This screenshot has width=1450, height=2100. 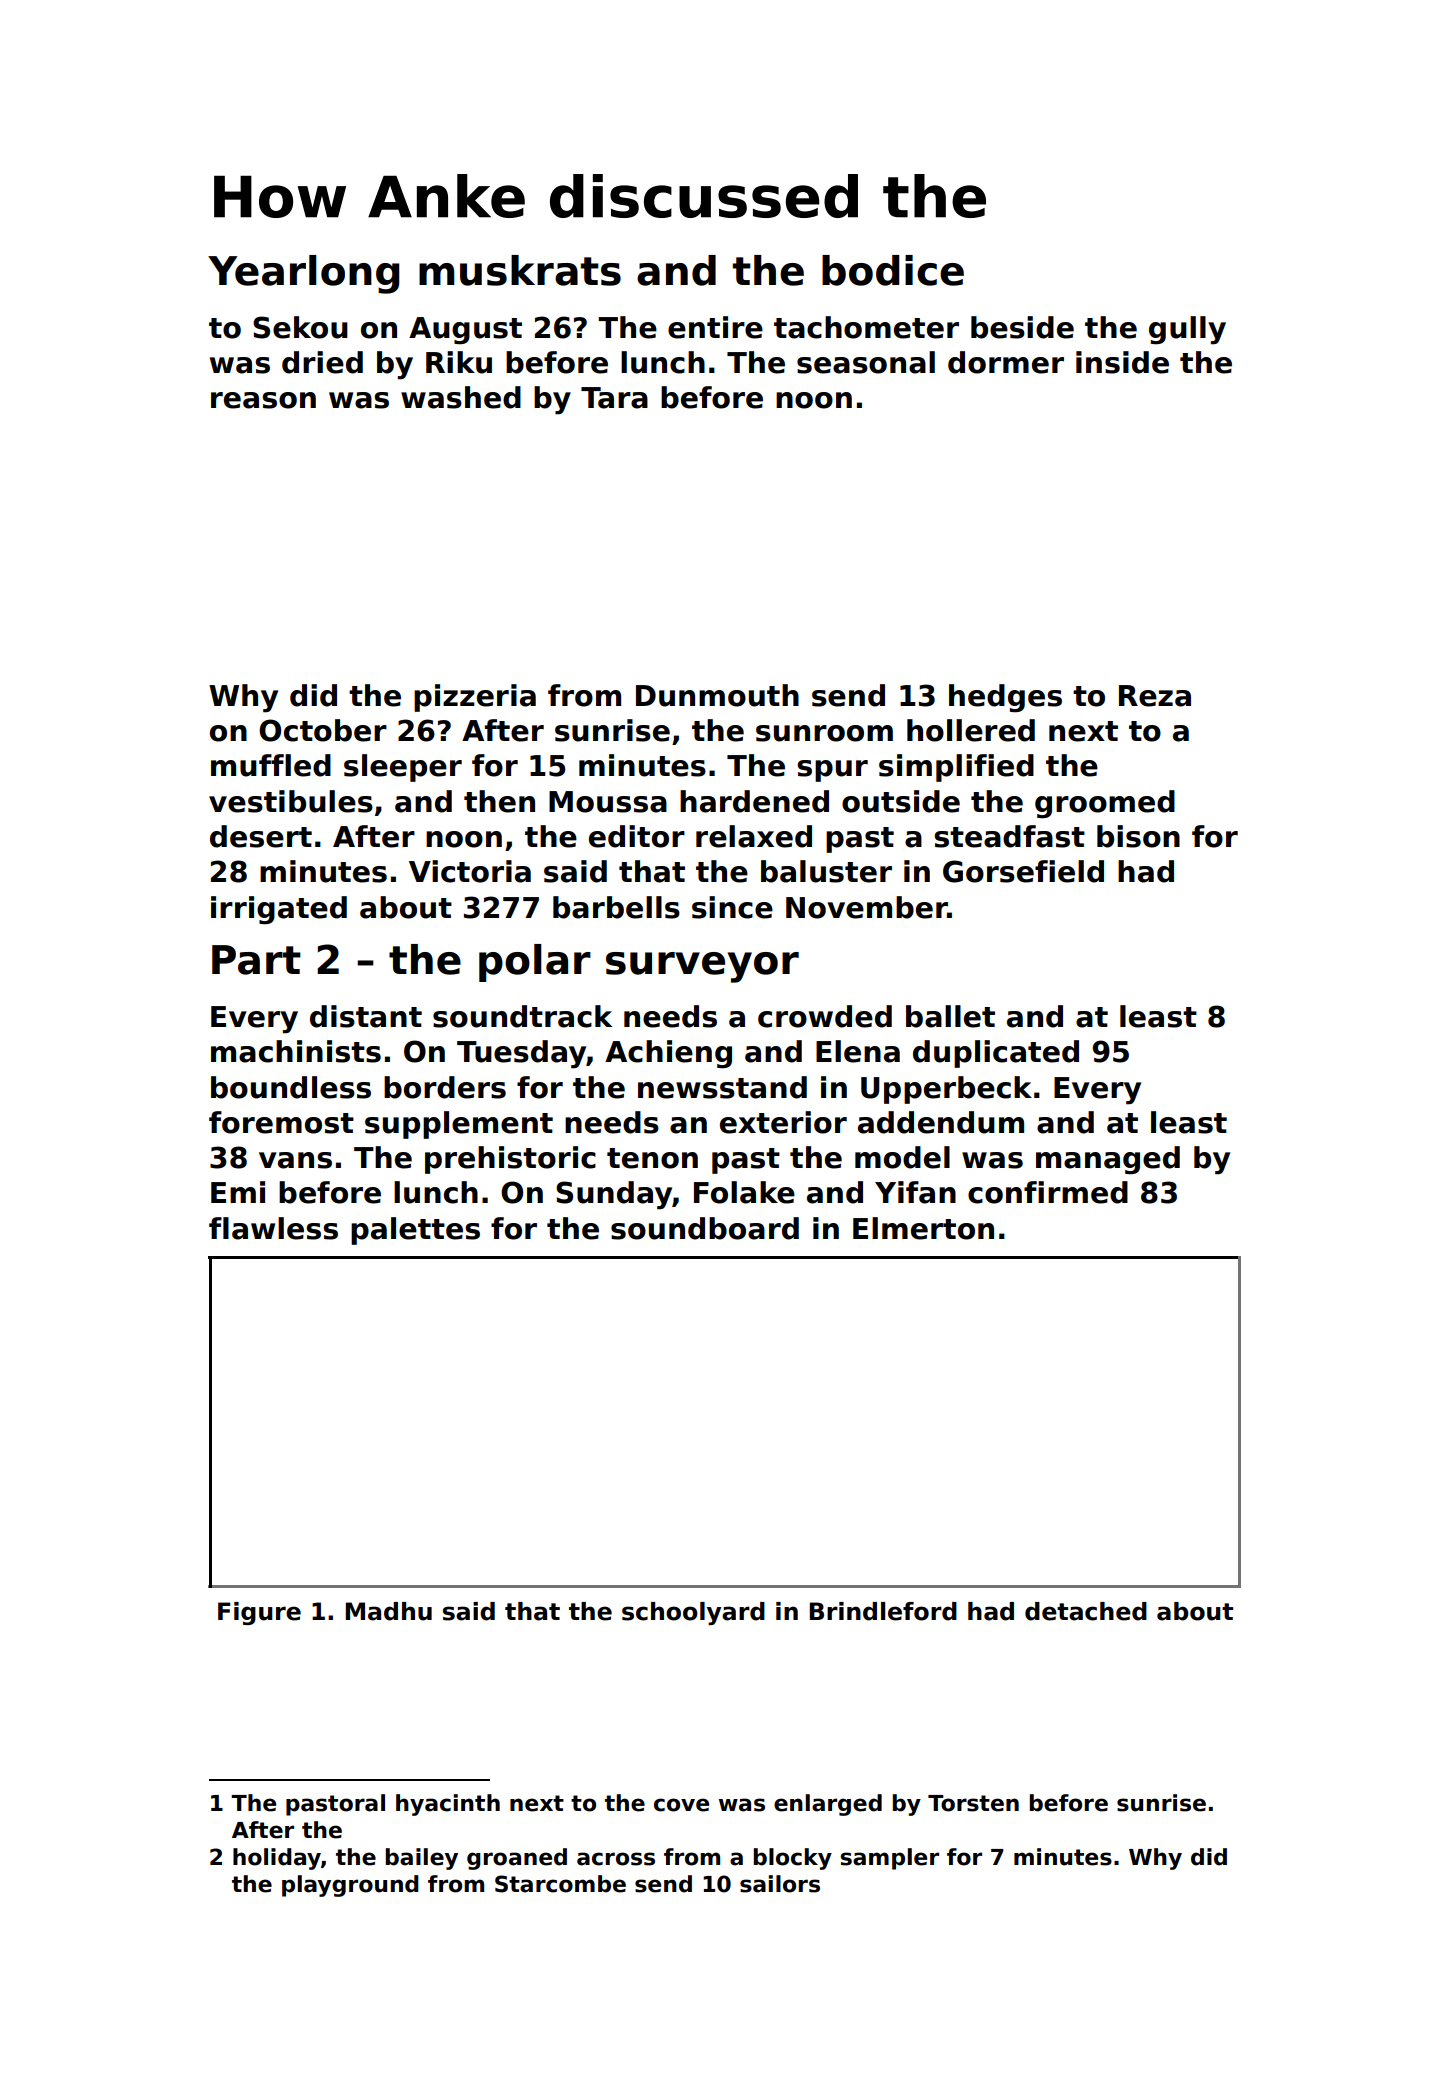 I want to click on confirmed, so click(x=1048, y=1192).
